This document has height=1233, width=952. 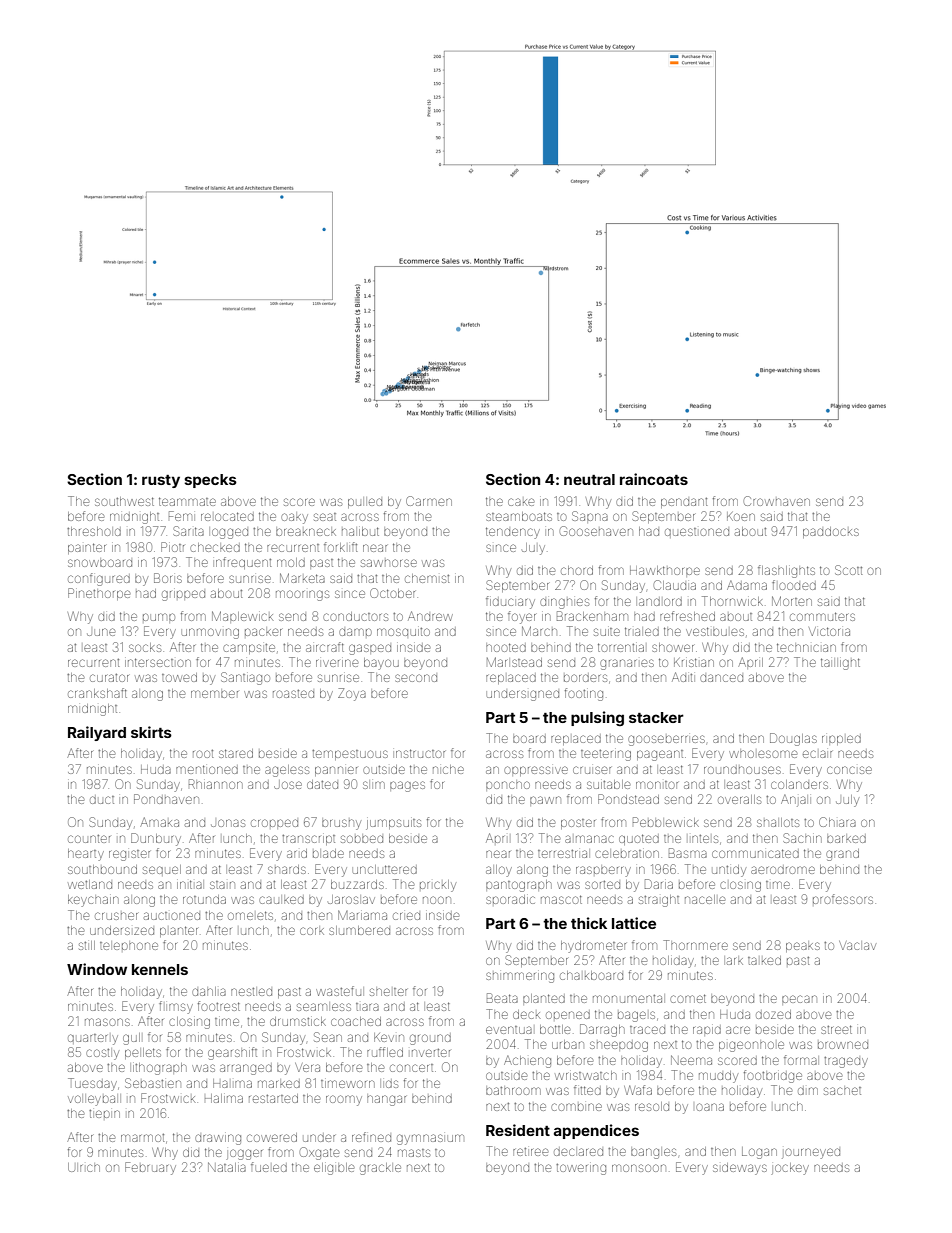 I want to click on communicated, so click(x=755, y=853).
